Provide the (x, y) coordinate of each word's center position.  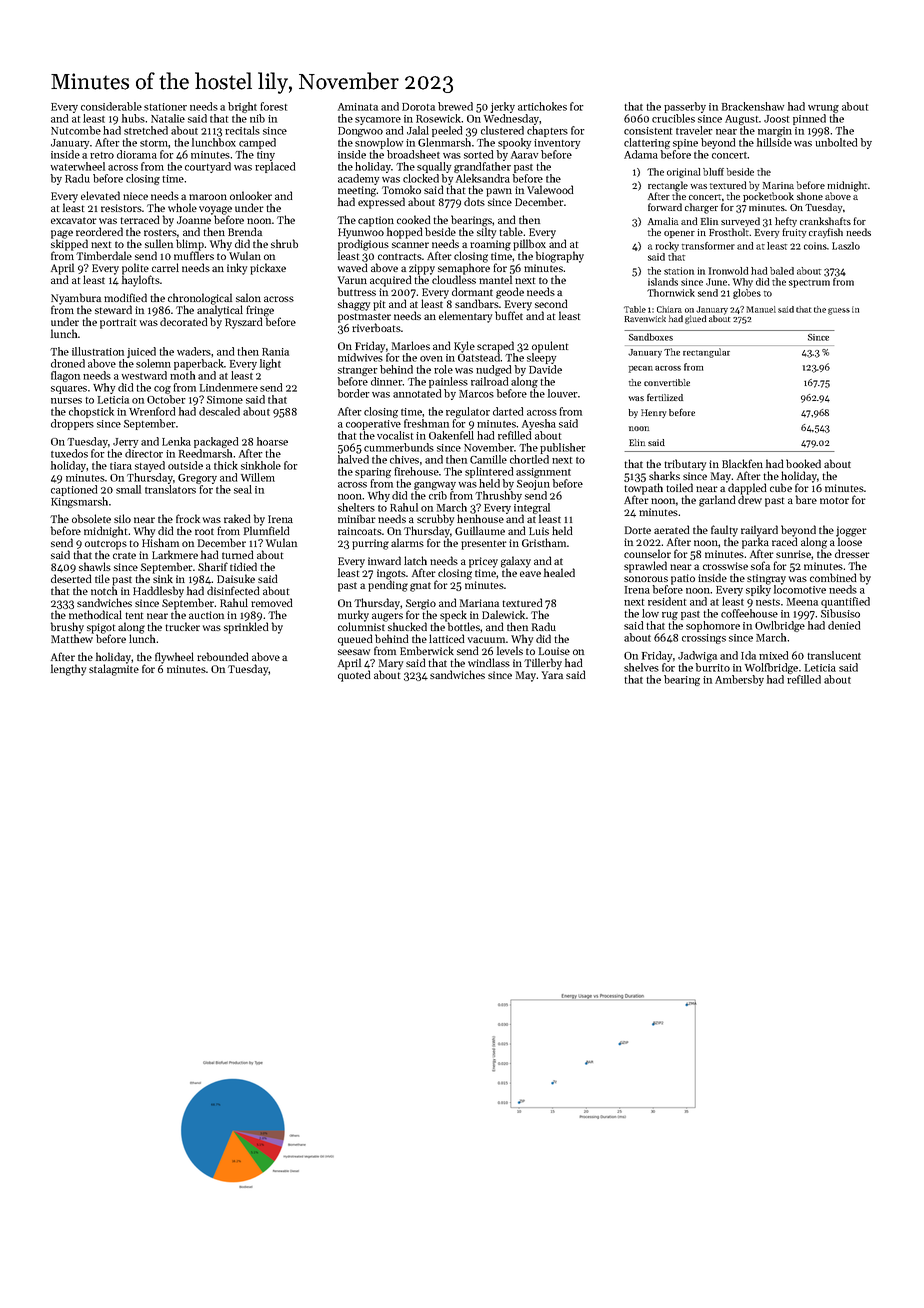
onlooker (251, 195)
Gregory (197, 479)
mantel (495, 279)
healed (559, 572)
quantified (845, 602)
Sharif (213, 566)
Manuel (761, 309)
